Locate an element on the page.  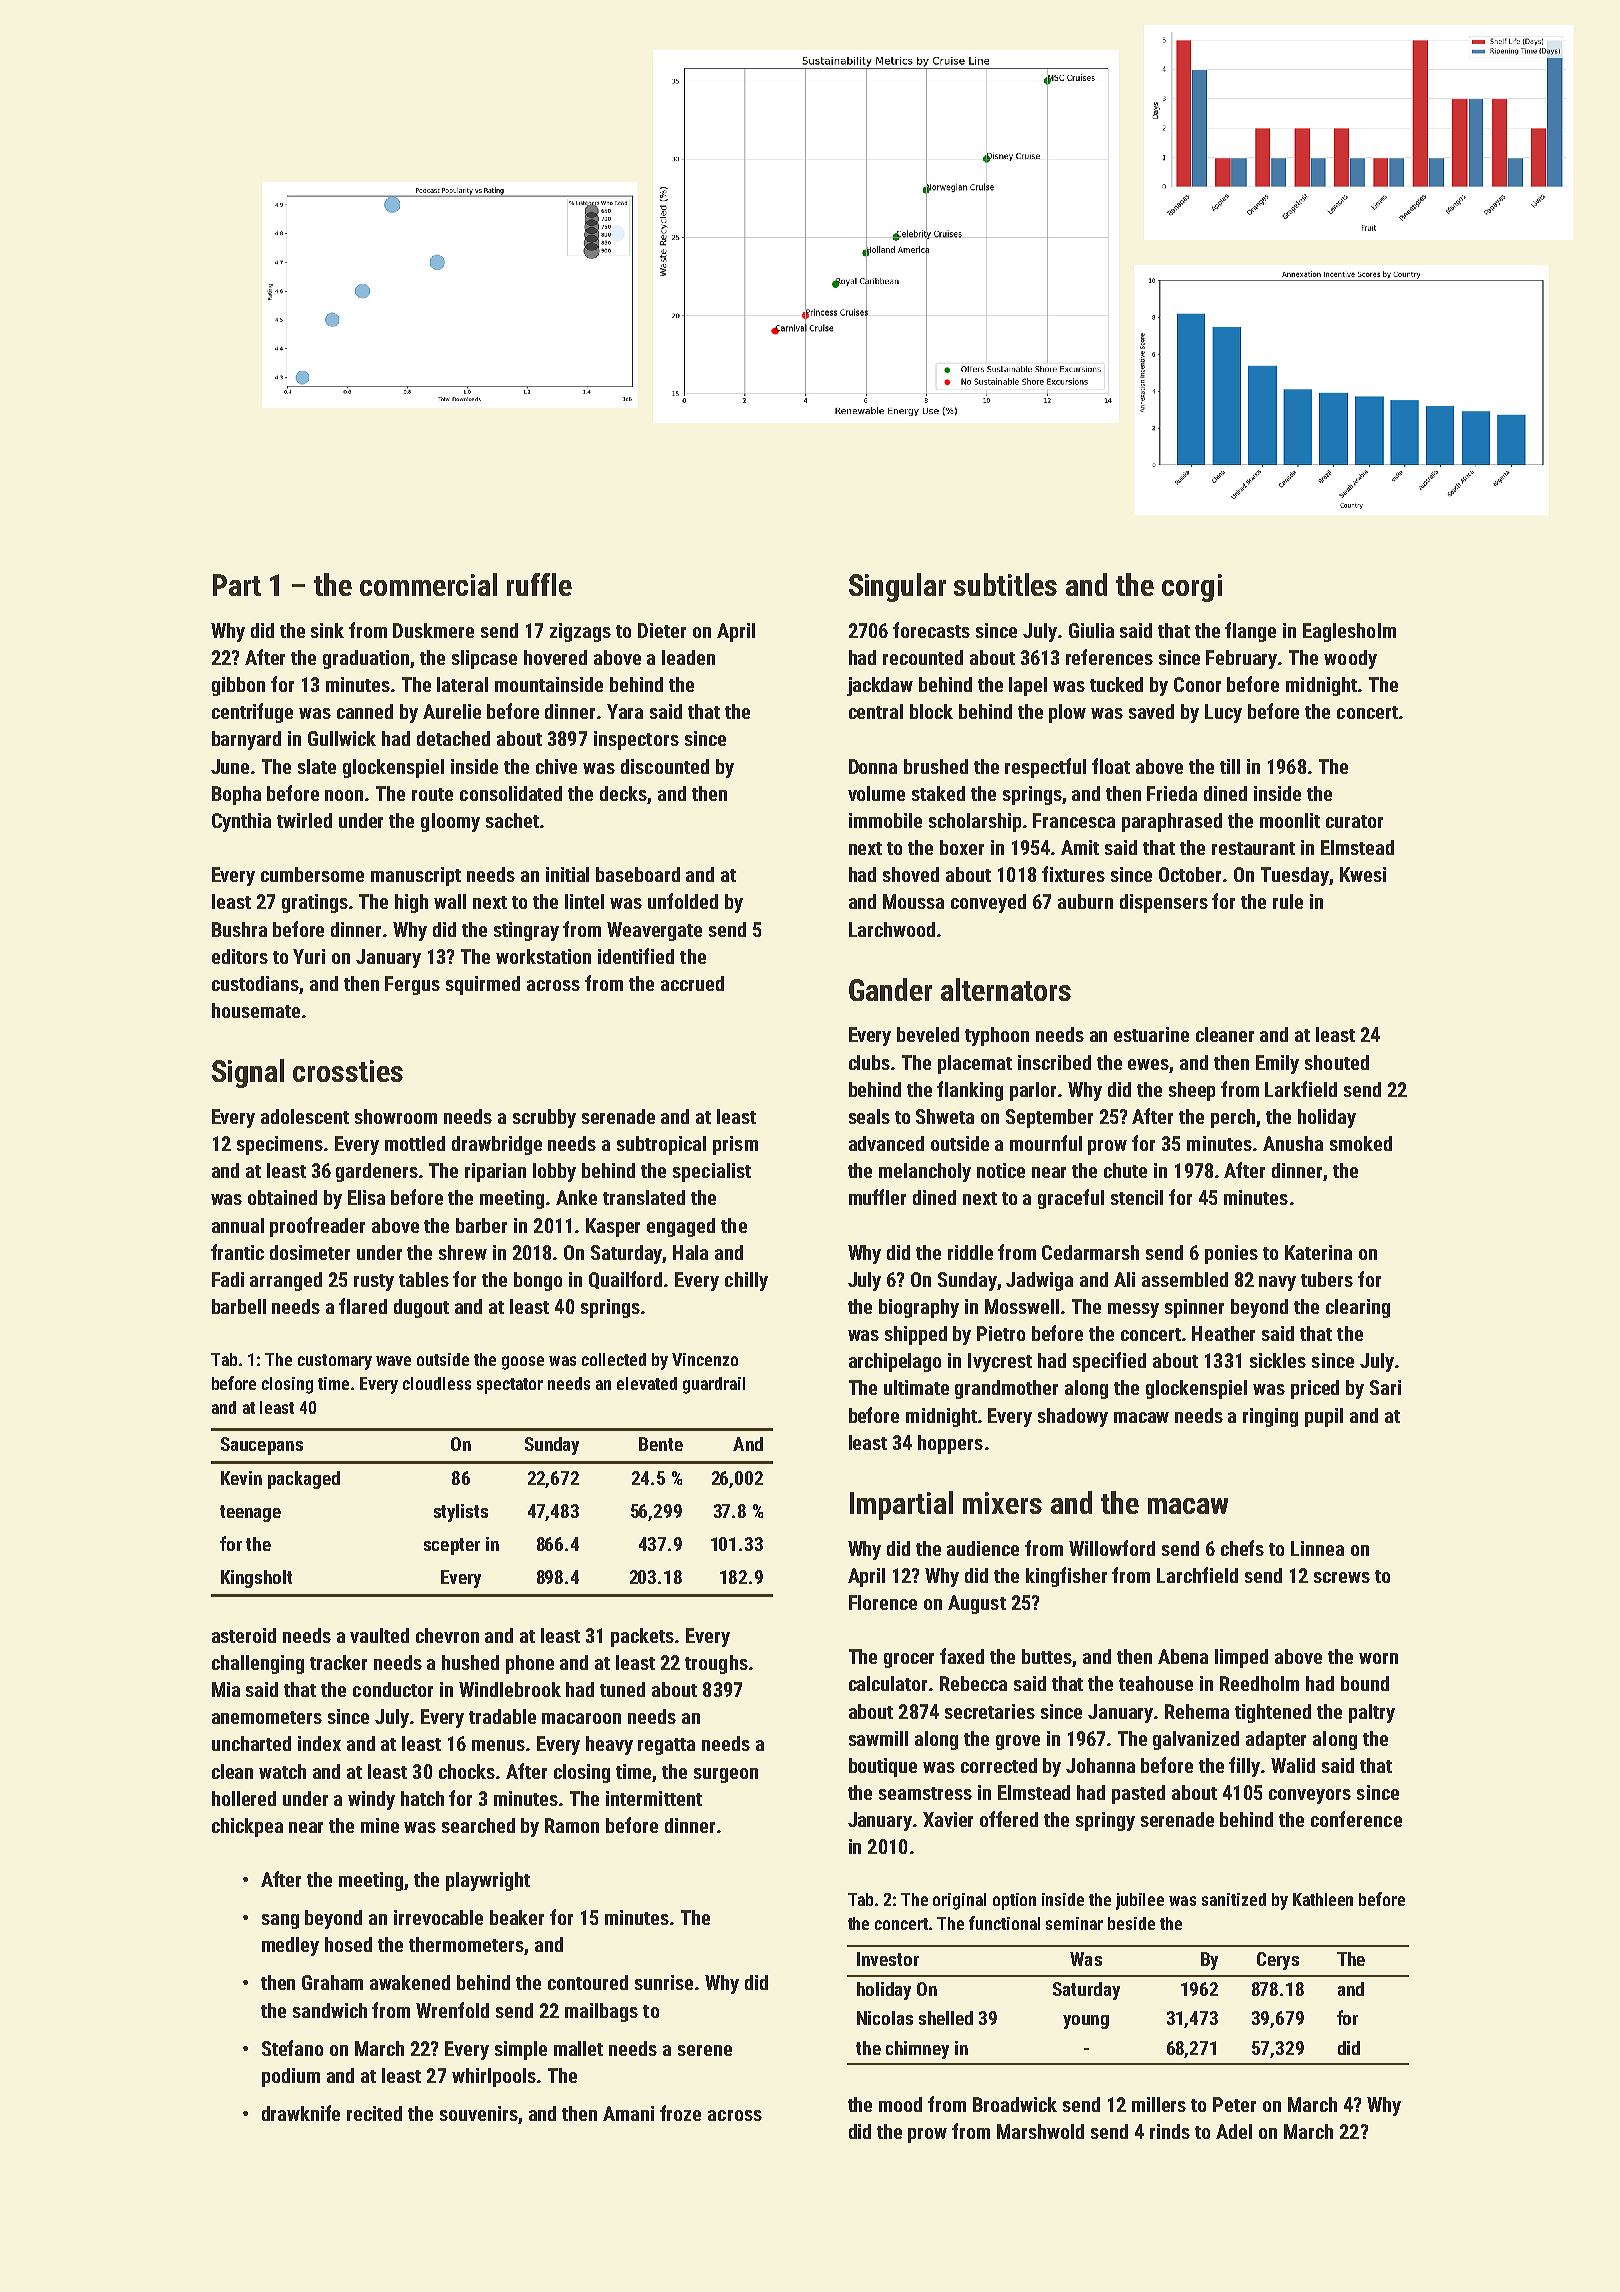
references is located at coordinates (1109, 657).
